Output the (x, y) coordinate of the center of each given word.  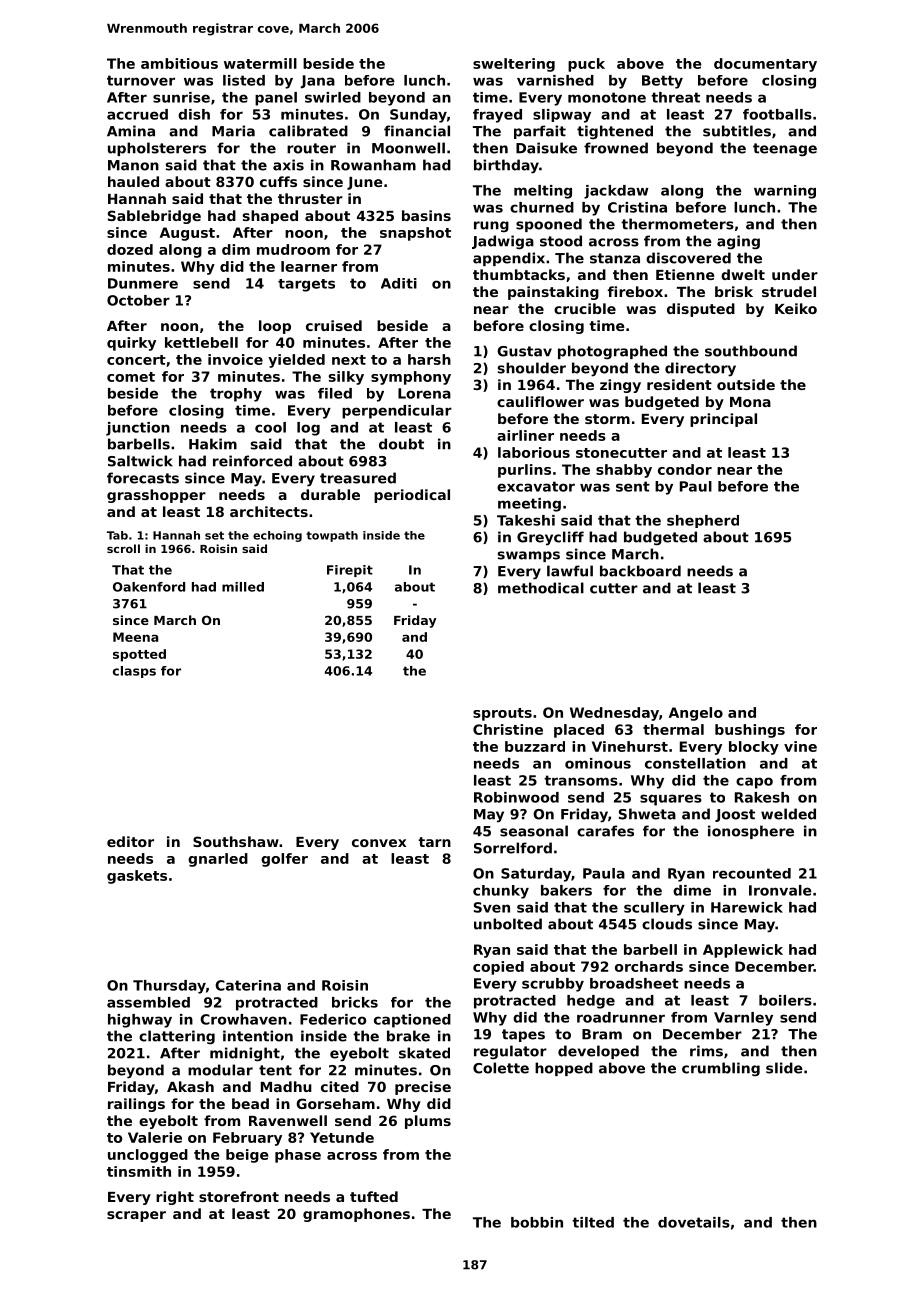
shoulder (532, 368)
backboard (640, 571)
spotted (139, 655)
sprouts (502, 714)
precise (423, 1088)
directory (700, 369)
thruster (310, 198)
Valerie (155, 1137)
